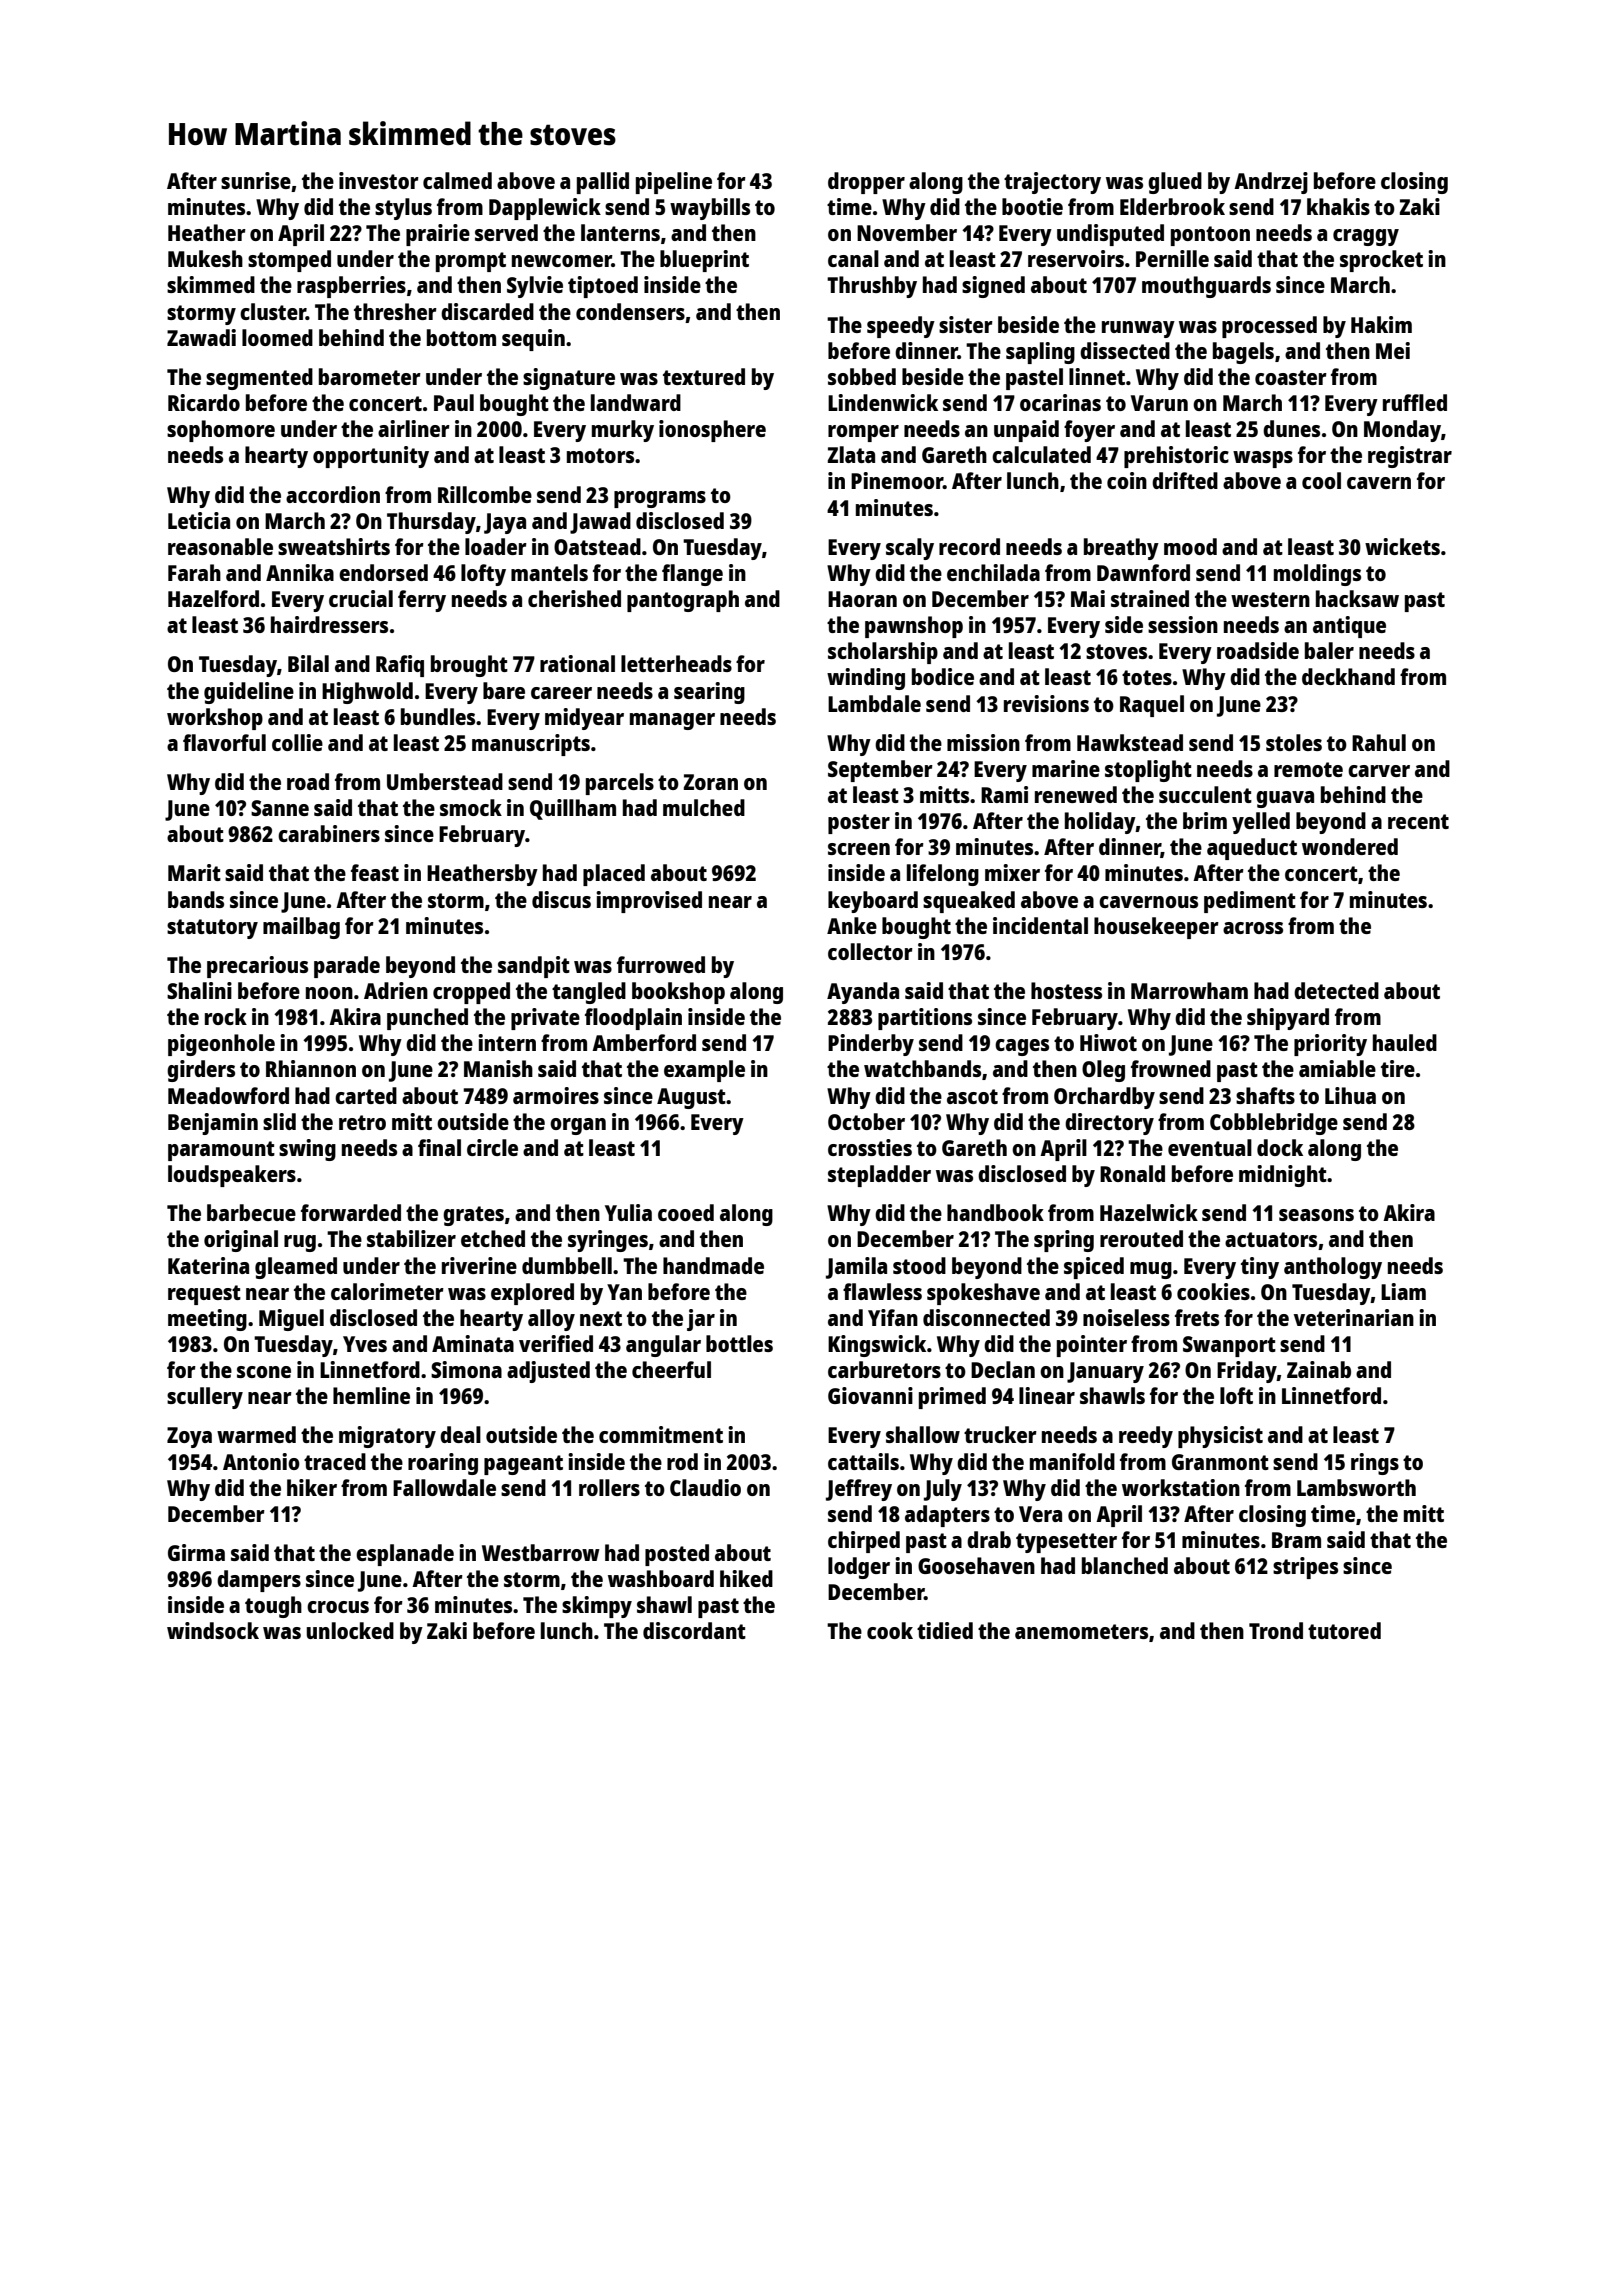 This screenshot has width=1620, height=2292. What do you see at coordinates (1076, 258) in the screenshot?
I see `reservoirs` at bounding box center [1076, 258].
